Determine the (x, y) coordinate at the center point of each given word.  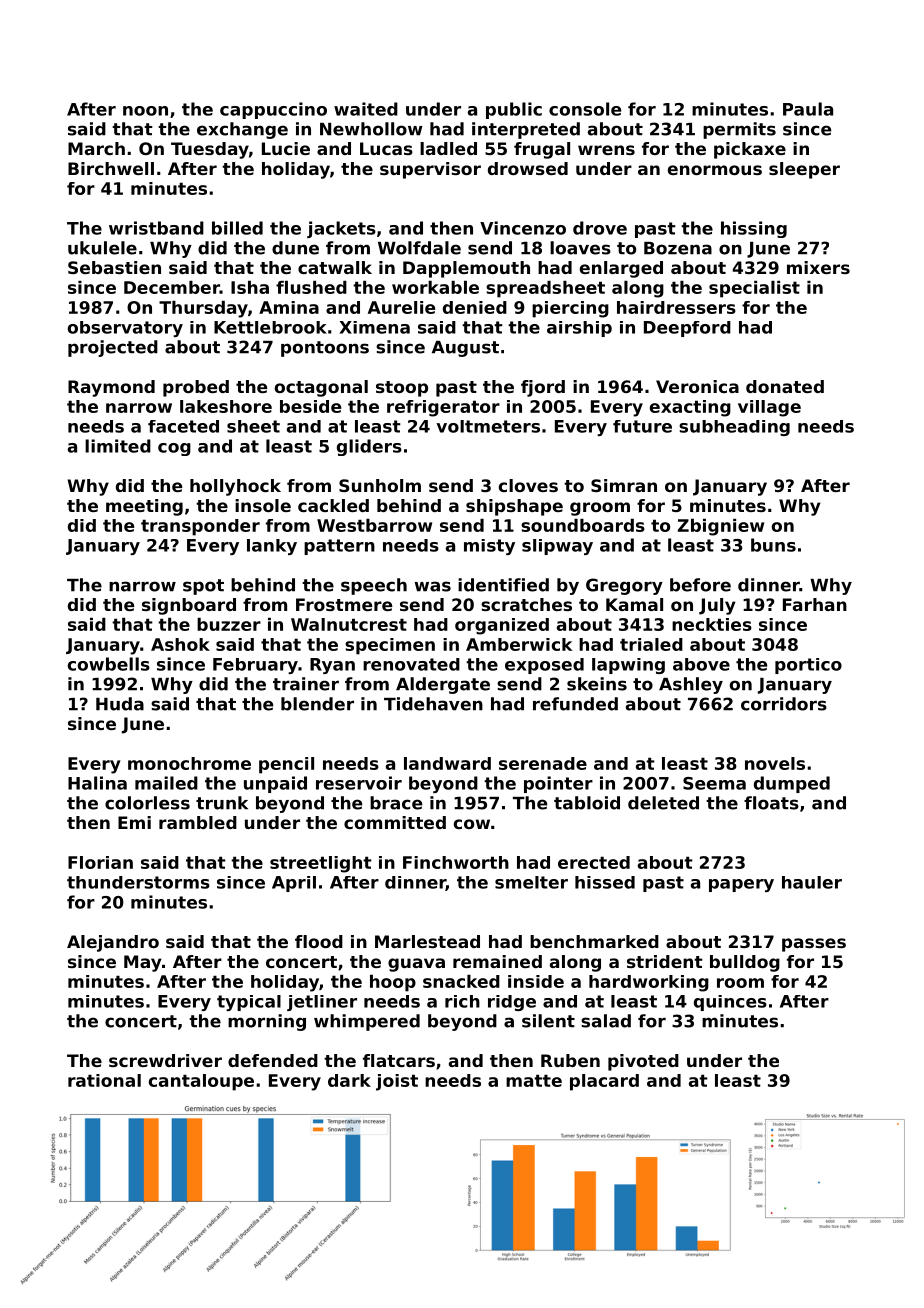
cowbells (109, 664)
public (514, 110)
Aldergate (443, 685)
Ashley (691, 685)
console (585, 109)
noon (145, 111)
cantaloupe (201, 1082)
